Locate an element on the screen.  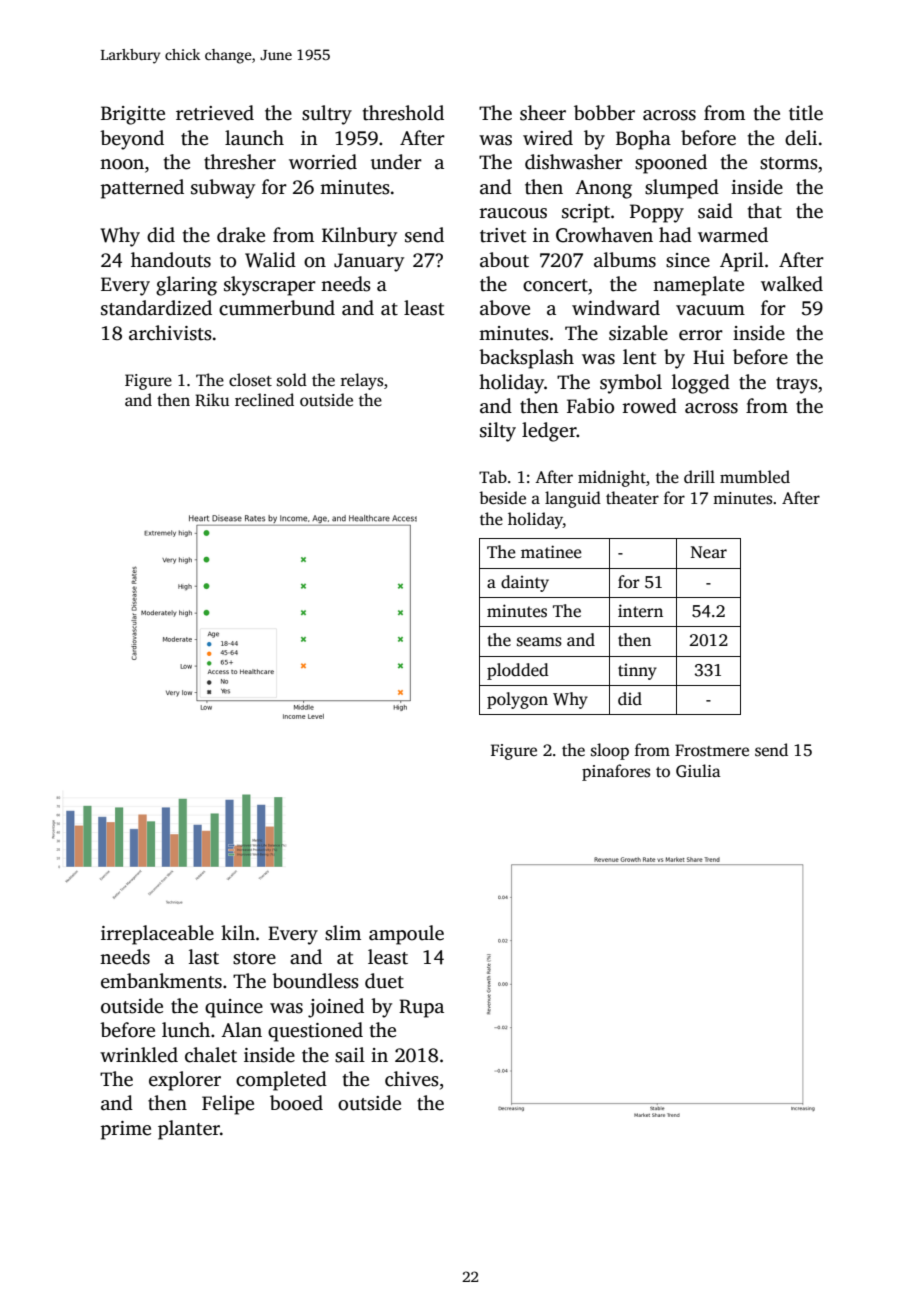
reclined is located at coordinates (264, 400).
